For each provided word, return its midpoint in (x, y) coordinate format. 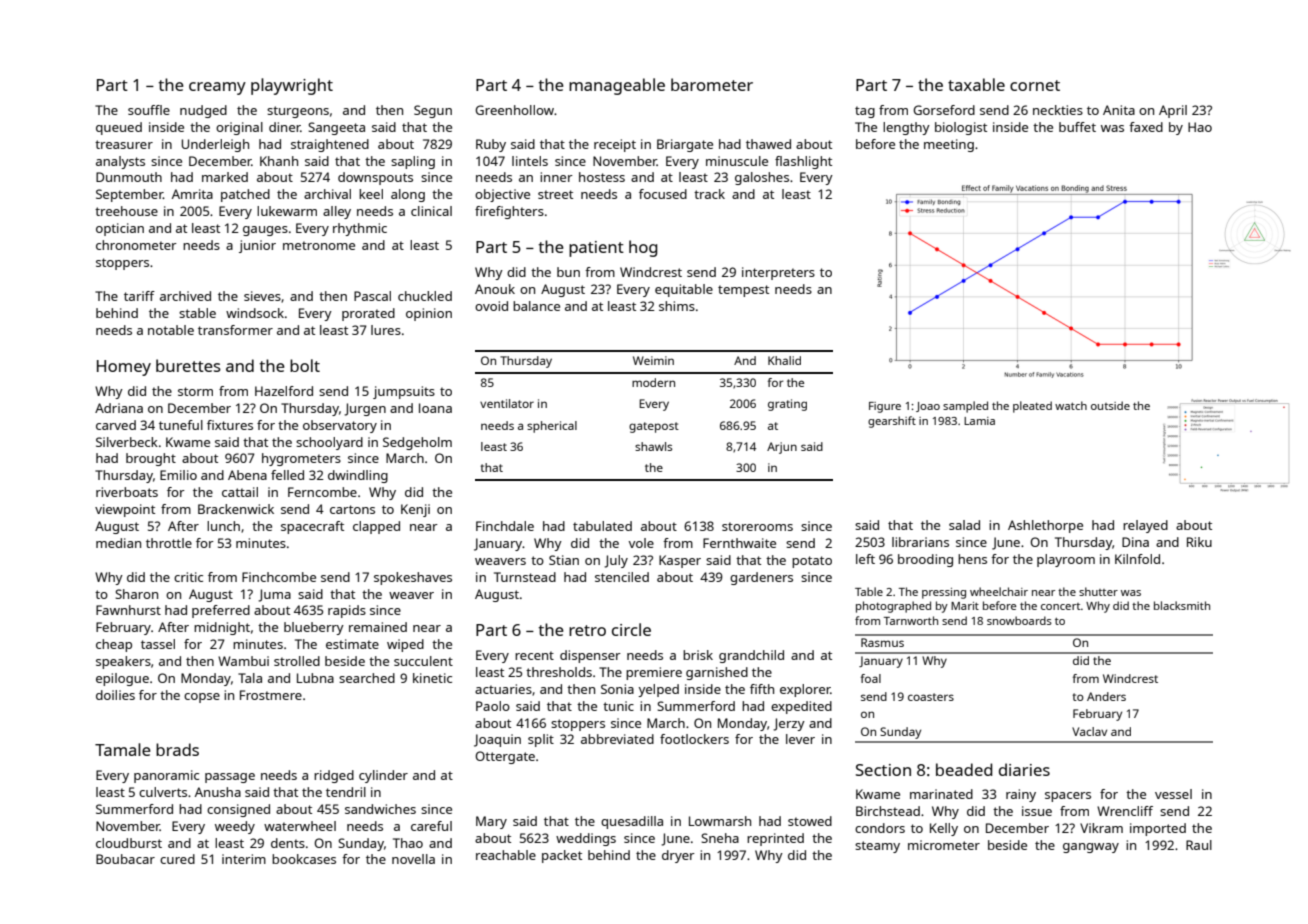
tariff (139, 296)
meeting (949, 145)
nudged (203, 111)
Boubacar (125, 859)
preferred (221, 611)
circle (631, 629)
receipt (615, 145)
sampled (965, 407)
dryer (678, 856)
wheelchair (999, 591)
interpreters (778, 273)
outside (1110, 405)
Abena (247, 475)
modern (653, 382)
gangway (1091, 848)
